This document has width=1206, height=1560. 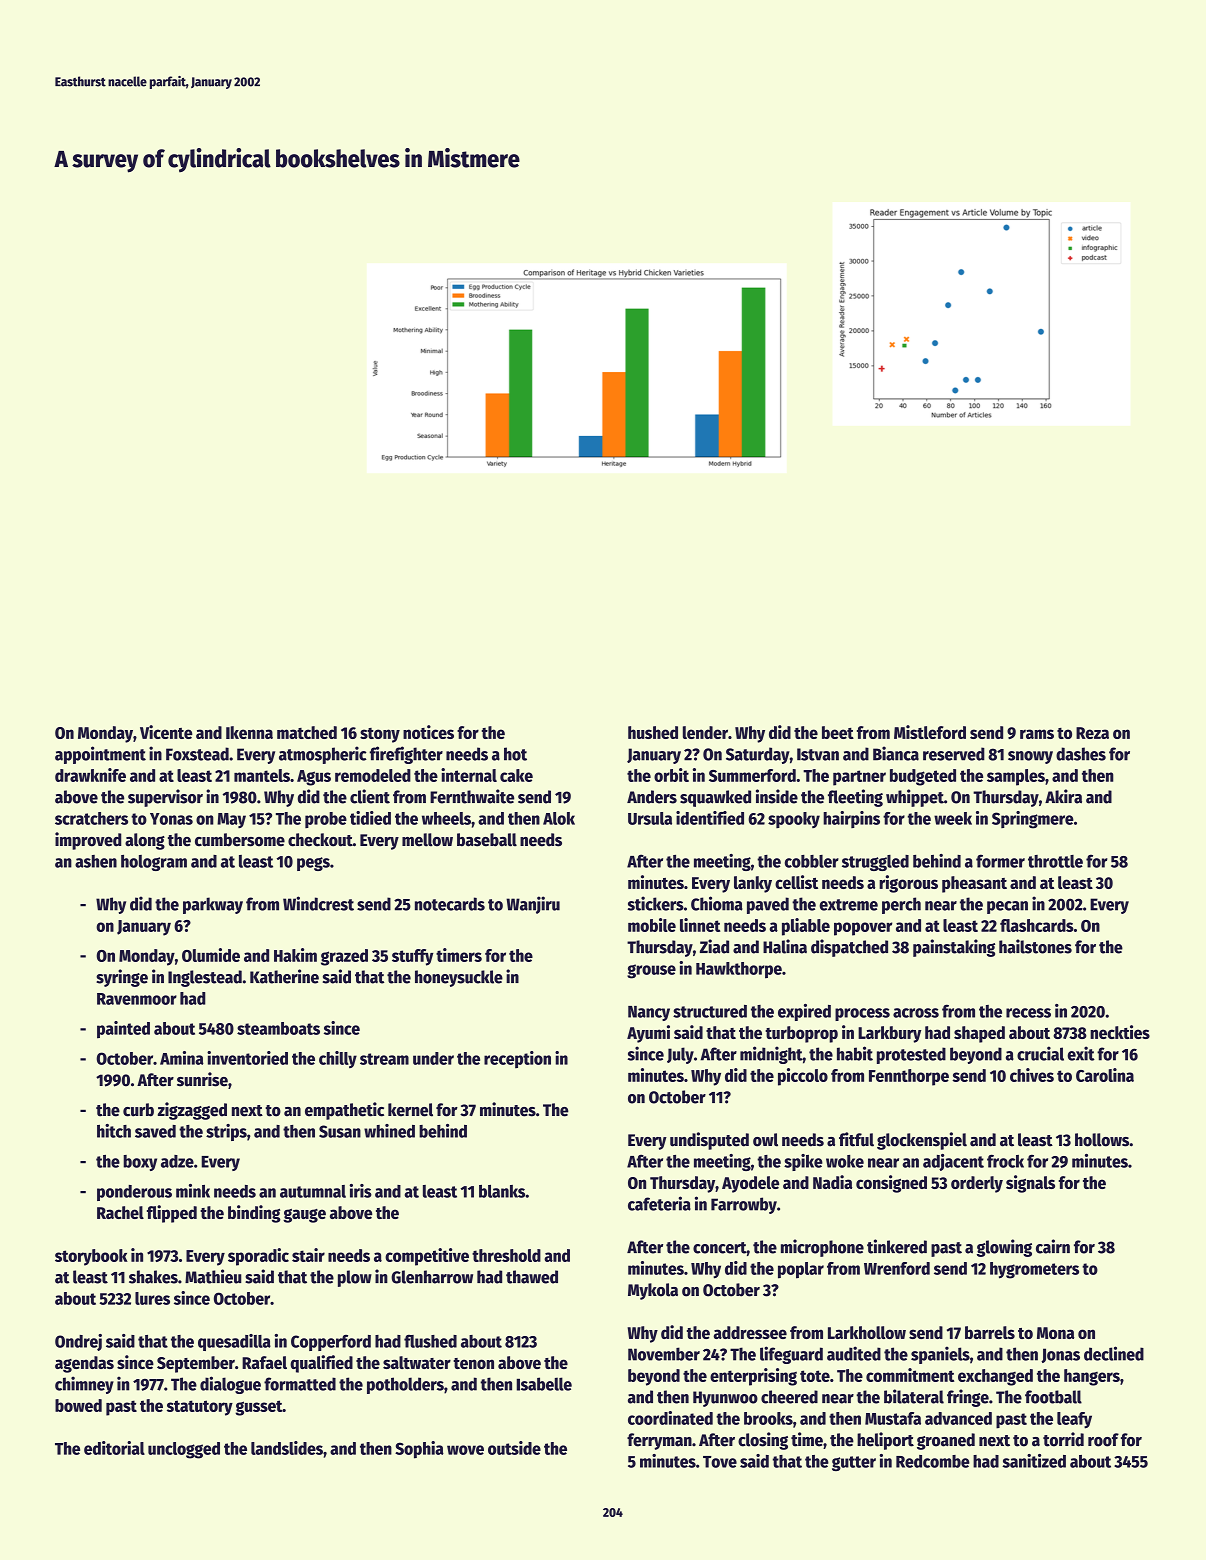 What do you see at coordinates (923, 777) in the document?
I see `budgeted` at bounding box center [923, 777].
